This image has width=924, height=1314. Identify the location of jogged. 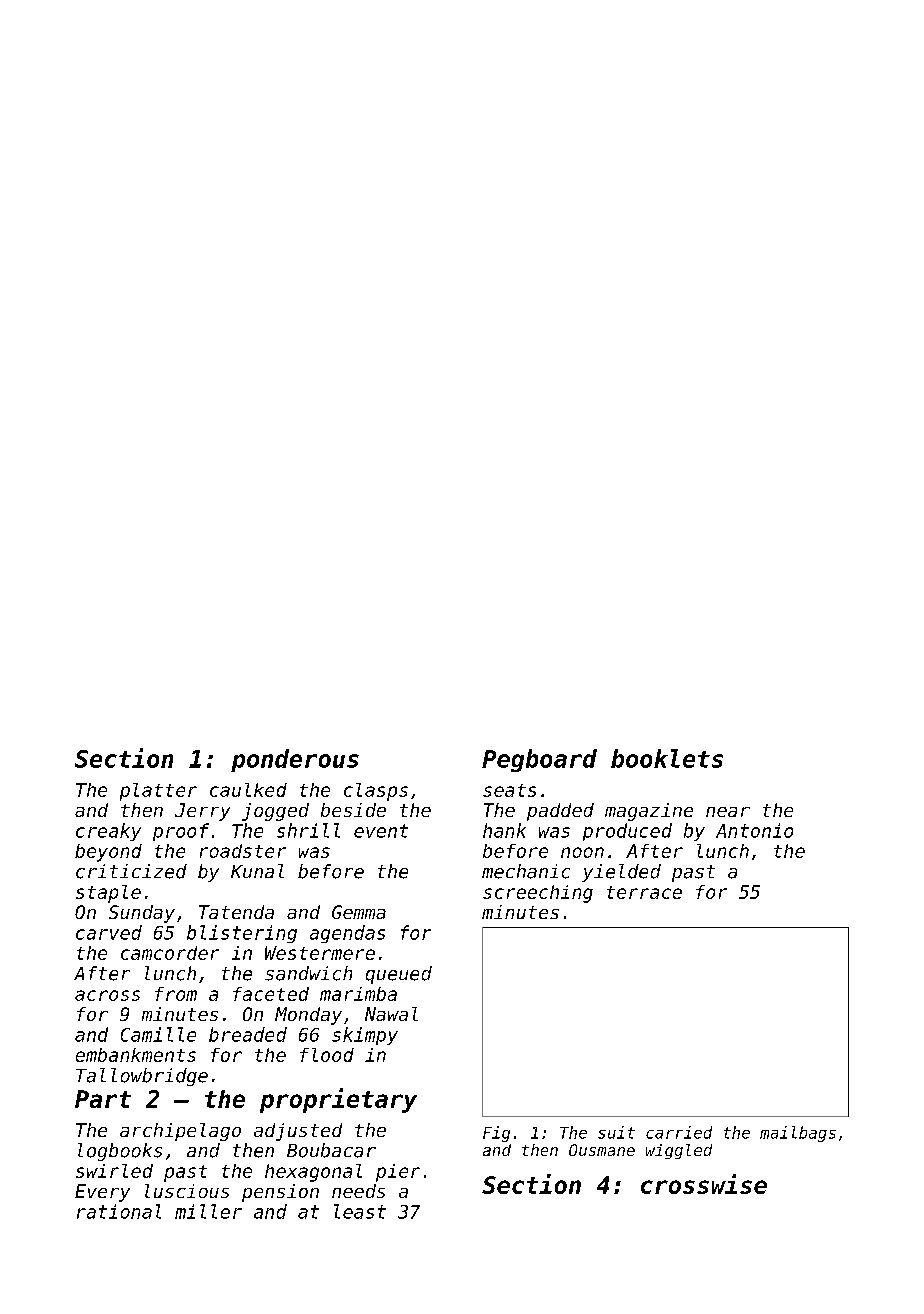
(275, 812).
